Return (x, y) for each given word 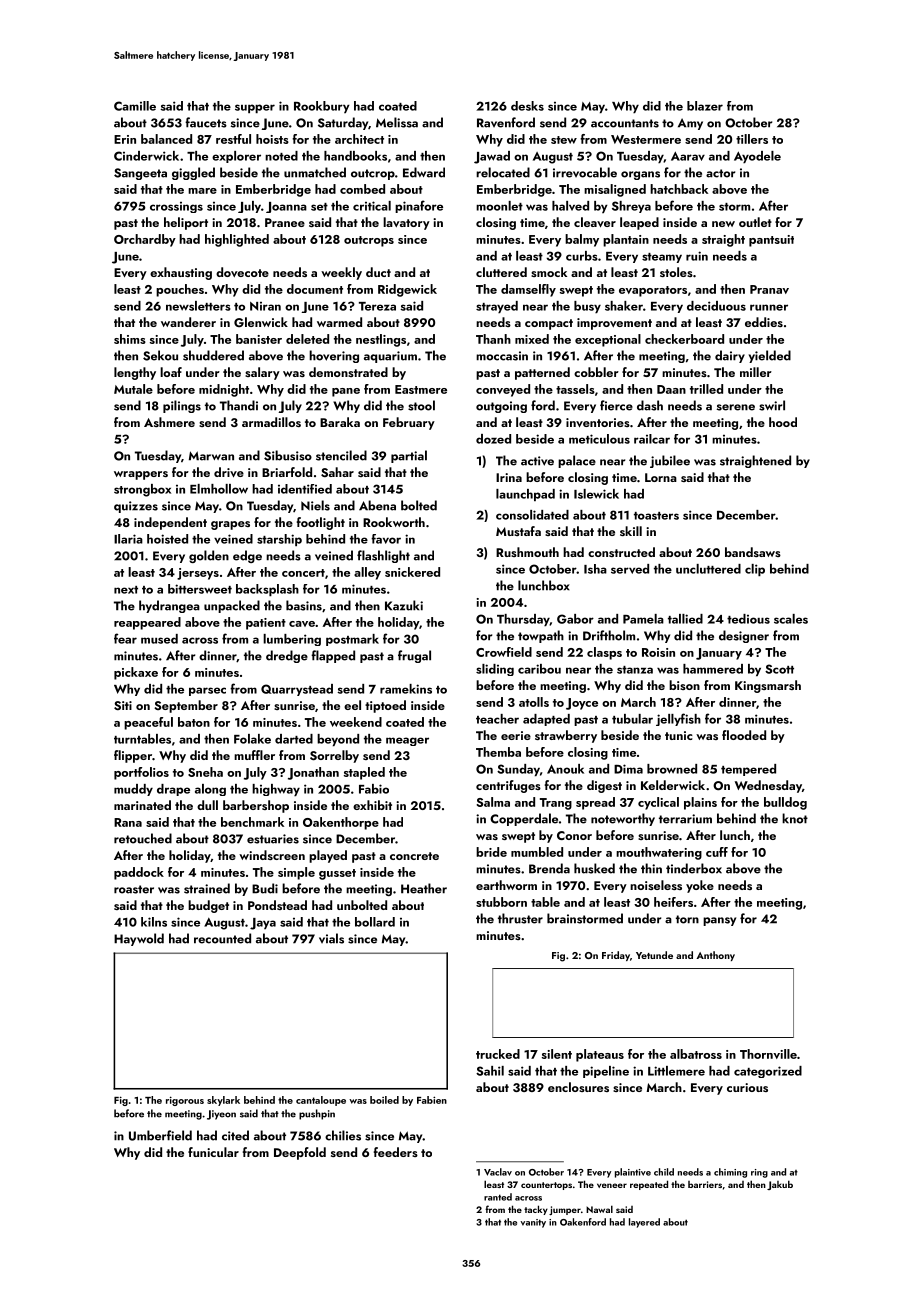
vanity (533, 1223)
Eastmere (421, 389)
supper (255, 108)
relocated (503, 172)
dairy (730, 356)
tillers (752, 139)
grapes (230, 525)
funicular (213, 1152)
